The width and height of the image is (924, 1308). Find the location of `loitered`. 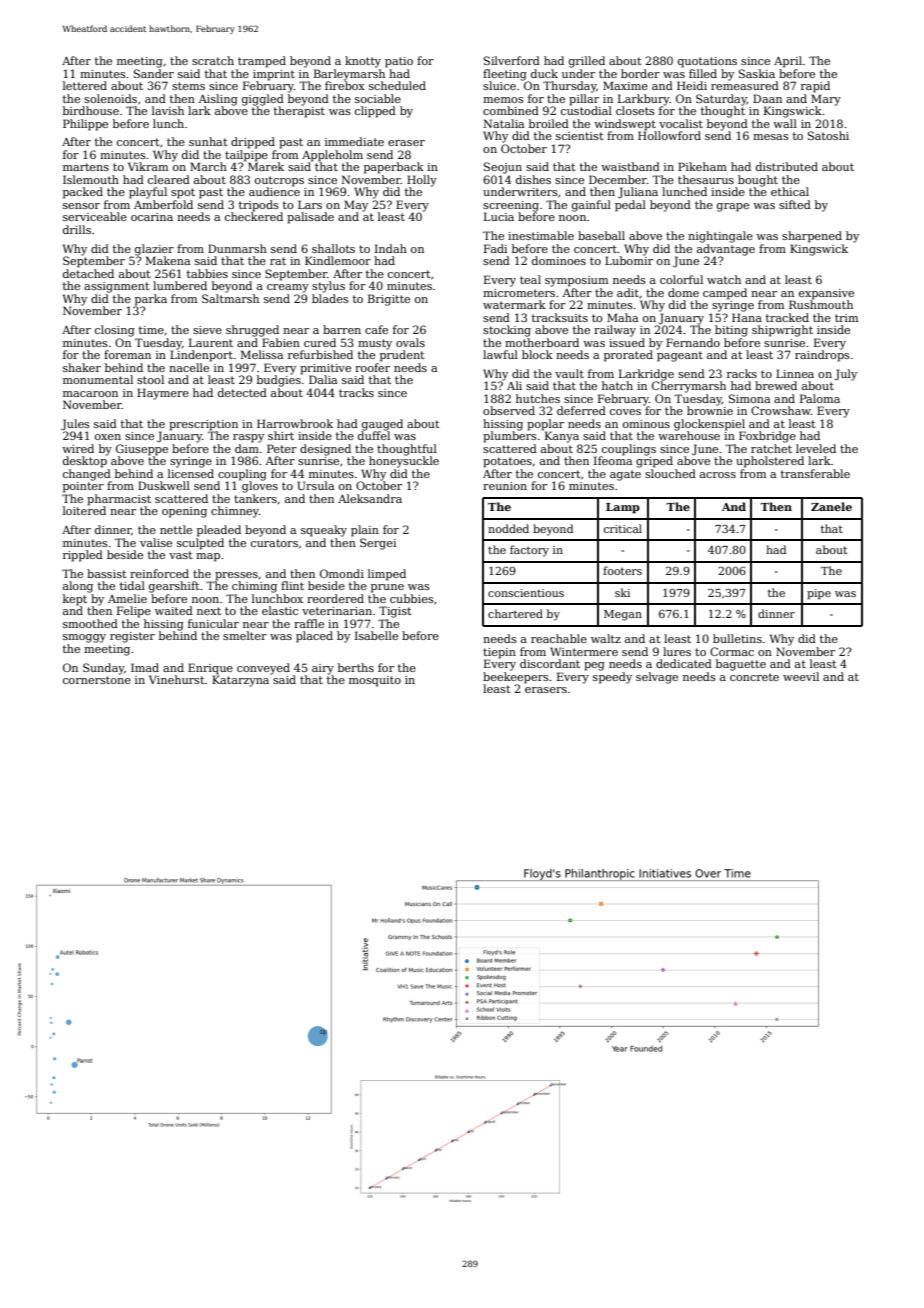

loitered is located at coordinates (84, 510).
